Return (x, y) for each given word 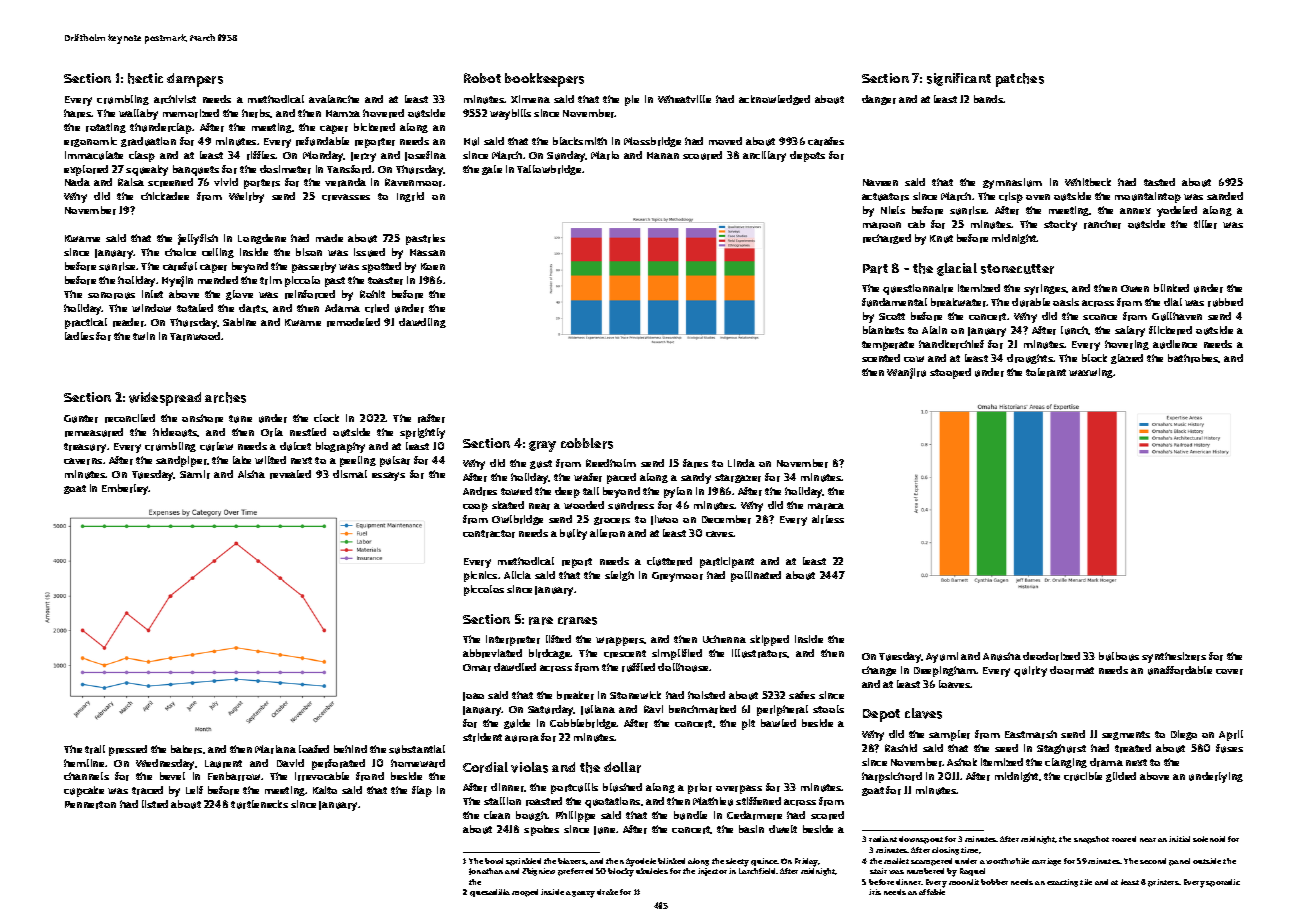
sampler (949, 735)
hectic (145, 78)
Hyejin (177, 281)
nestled (308, 432)
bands (989, 99)
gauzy (583, 894)
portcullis (574, 788)
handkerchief (951, 344)
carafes (826, 141)
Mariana (275, 749)
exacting (1062, 883)
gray (542, 446)
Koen (433, 266)
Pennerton (90, 805)
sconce (1100, 317)
